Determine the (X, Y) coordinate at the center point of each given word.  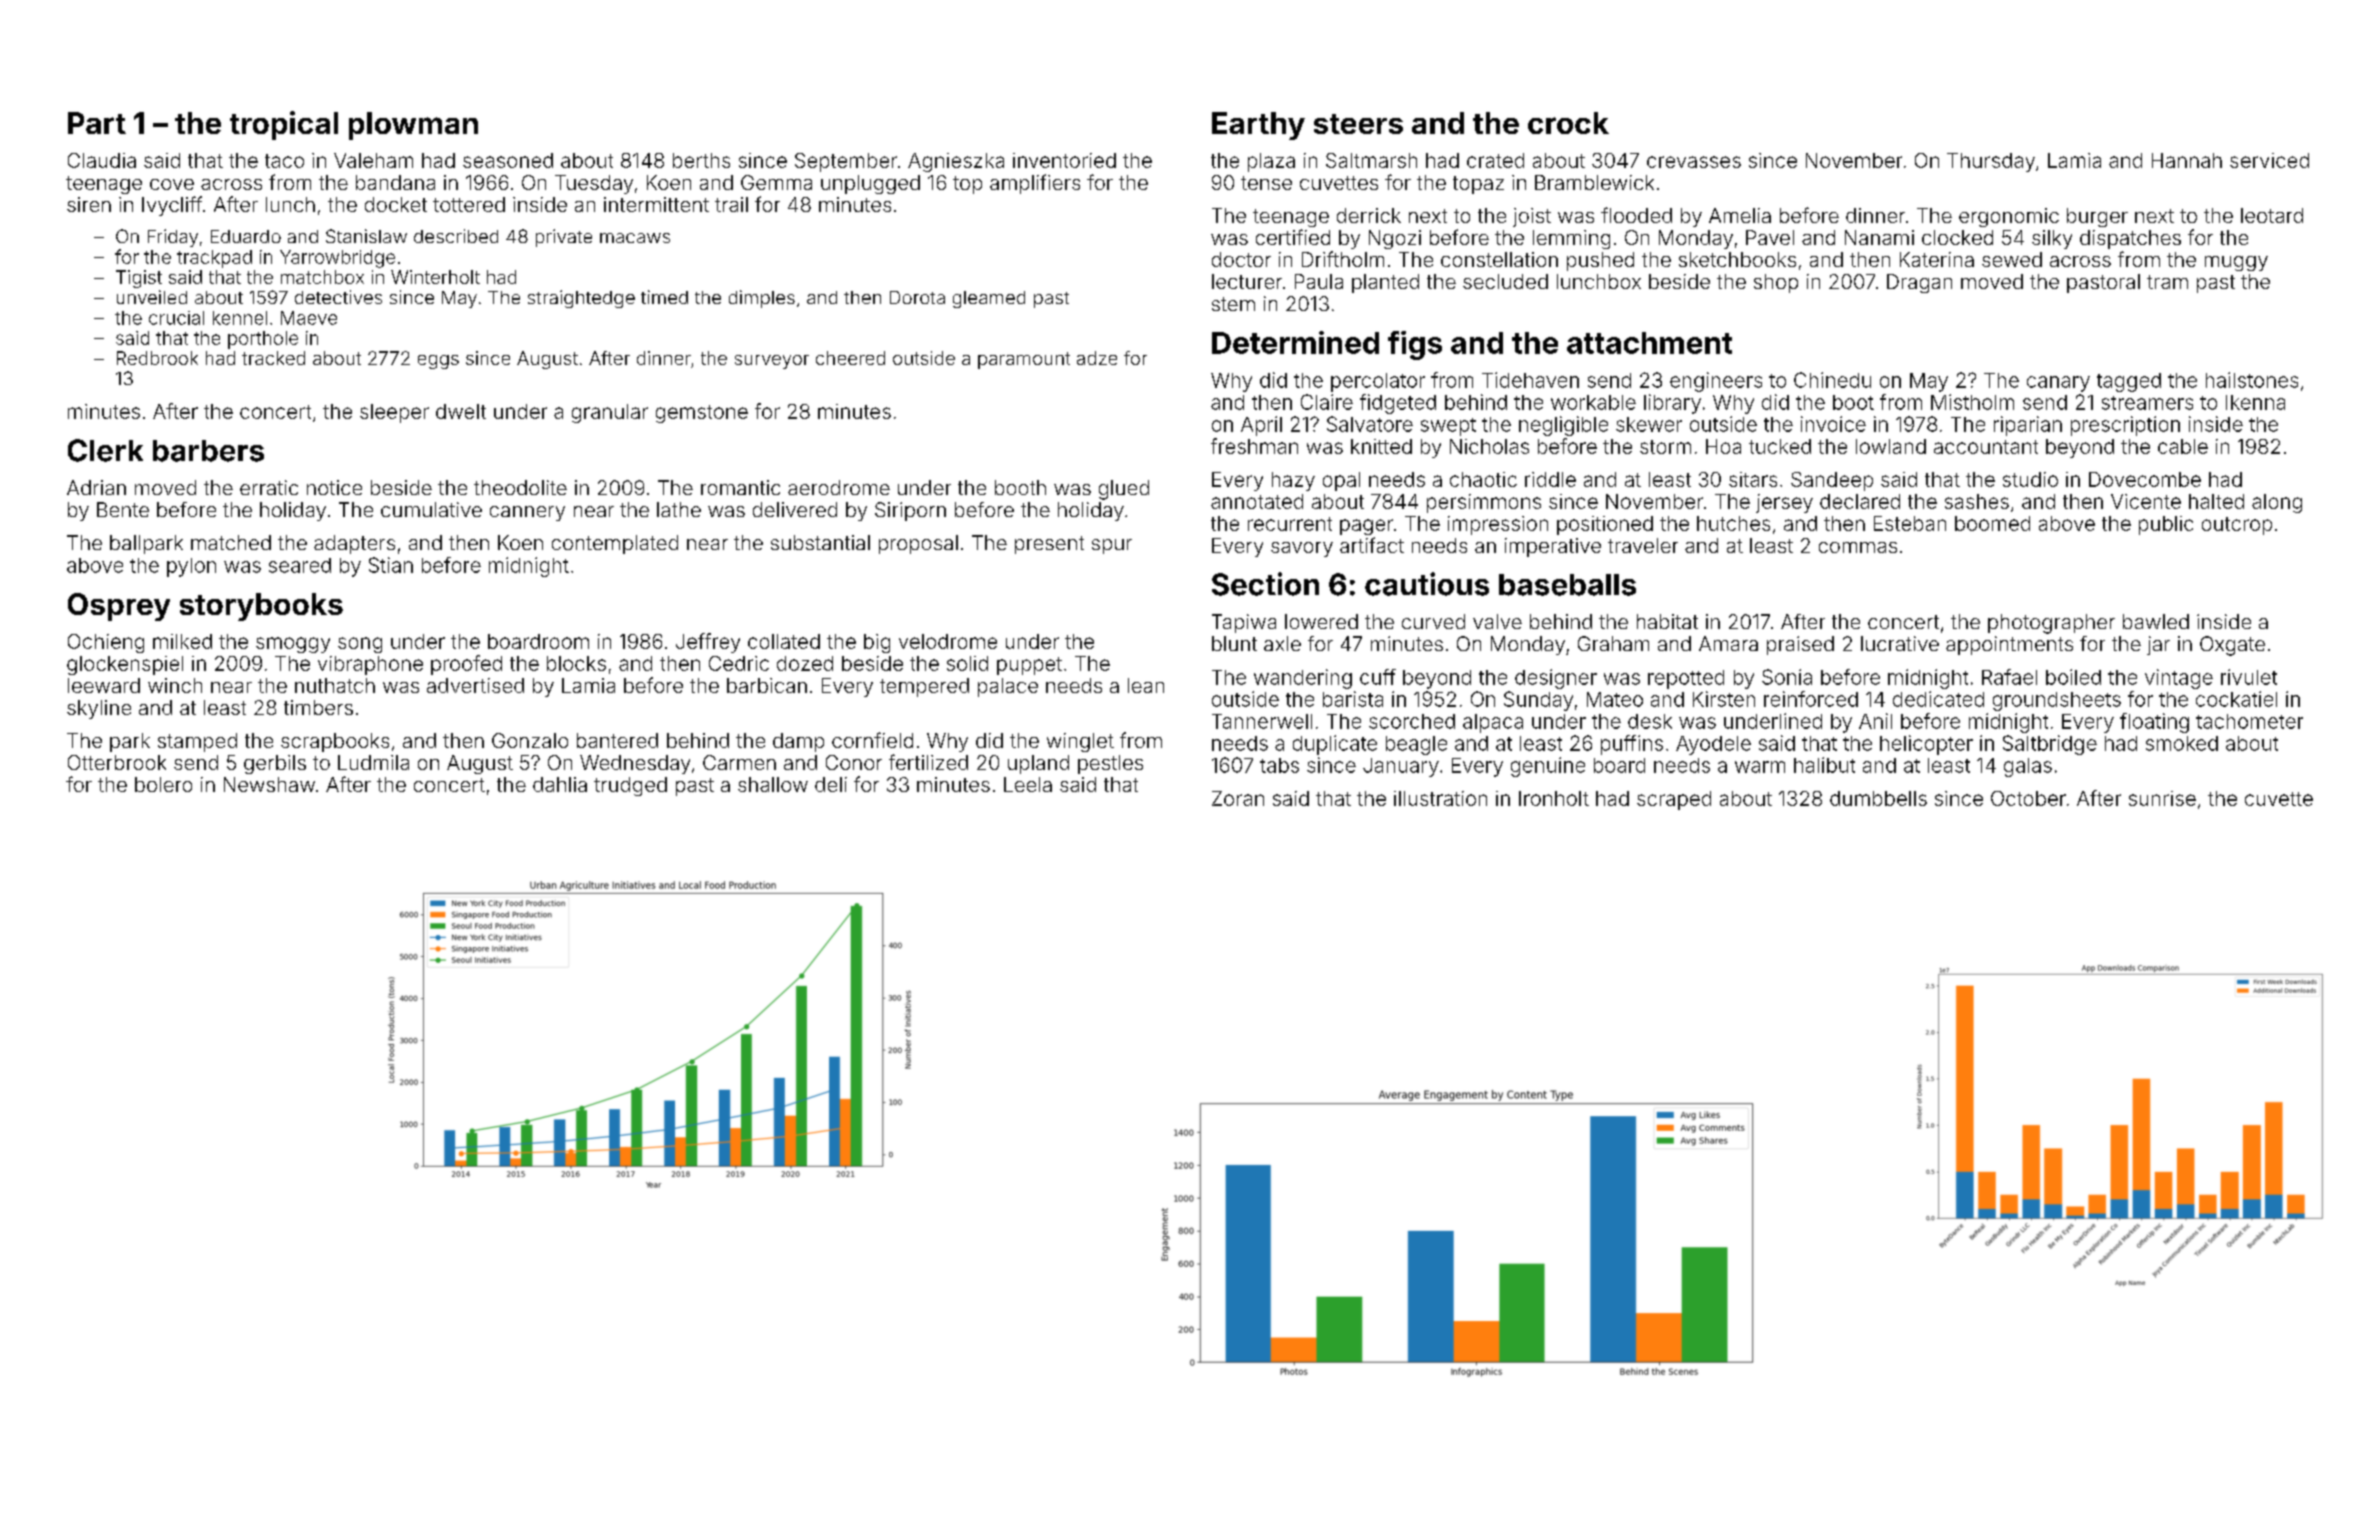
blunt (1234, 643)
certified (1293, 237)
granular (610, 413)
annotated (1257, 501)
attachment (1649, 343)
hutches (1733, 523)
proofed (466, 665)
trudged (630, 786)
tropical (284, 125)
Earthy (1258, 126)
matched (231, 542)
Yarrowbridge (337, 259)
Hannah (2187, 160)
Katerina (1937, 259)
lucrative (1900, 643)
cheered (850, 358)
